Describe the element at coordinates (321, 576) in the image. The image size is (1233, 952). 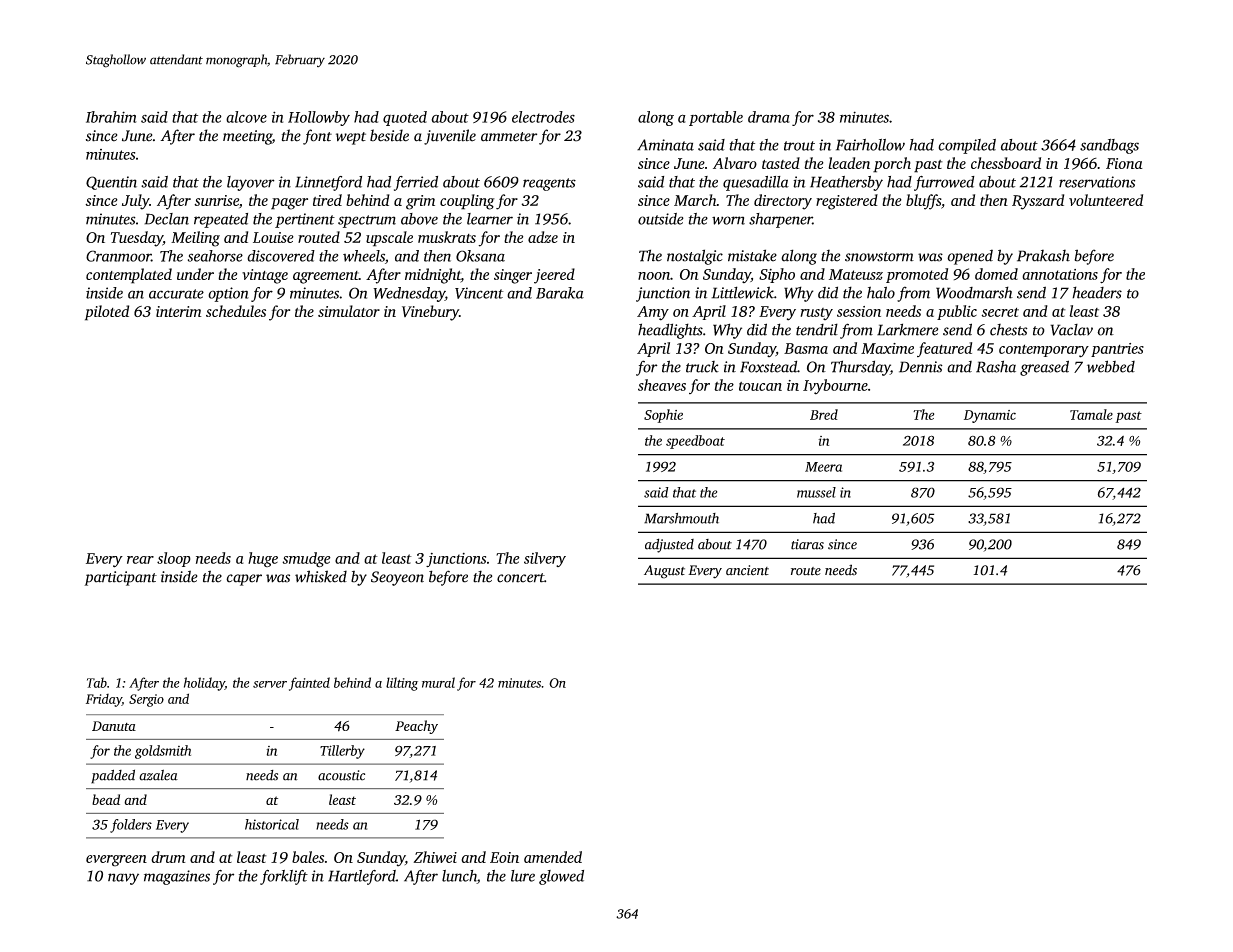
I see `whisked` at that location.
